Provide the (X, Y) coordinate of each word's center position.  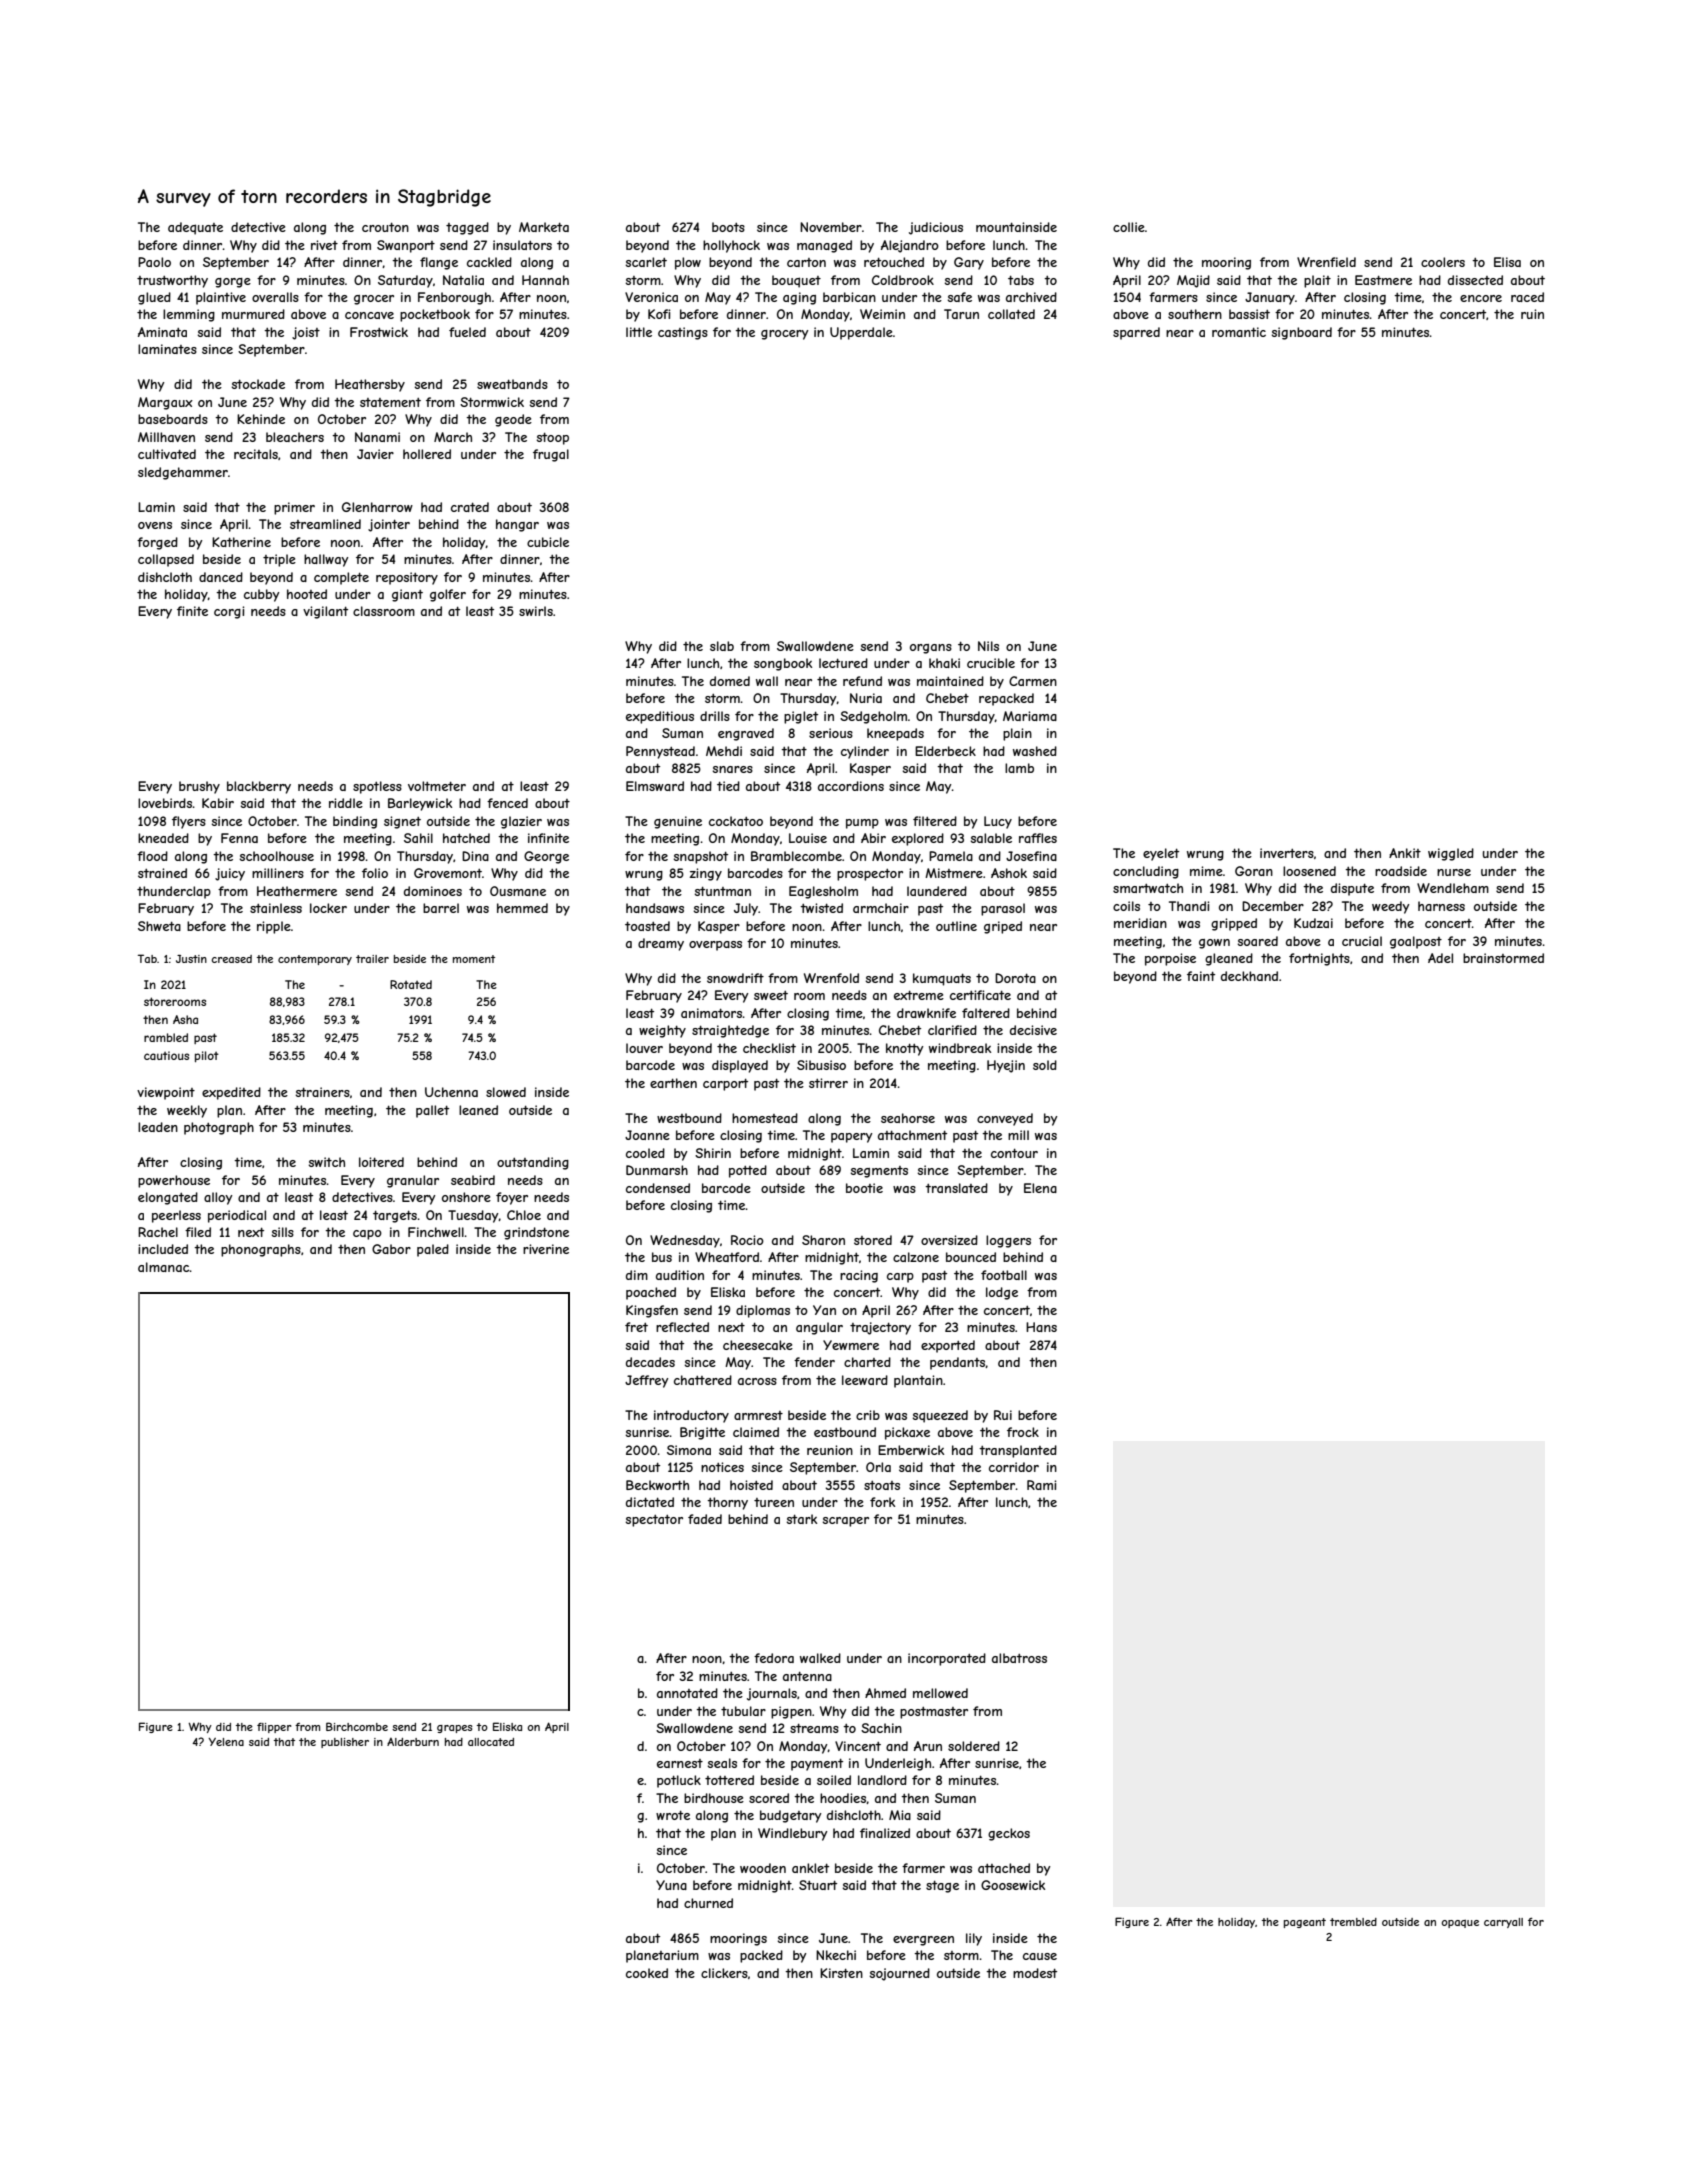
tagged (467, 228)
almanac (164, 1267)
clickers (724, 1973)
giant (407, 595)
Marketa (544, 227)
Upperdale (861, 333)
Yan (824, 1310)
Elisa (1507, 262)
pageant (1305, 1923)
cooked (647, 1973)
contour (1014, 1153)
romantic (1239, 332)
